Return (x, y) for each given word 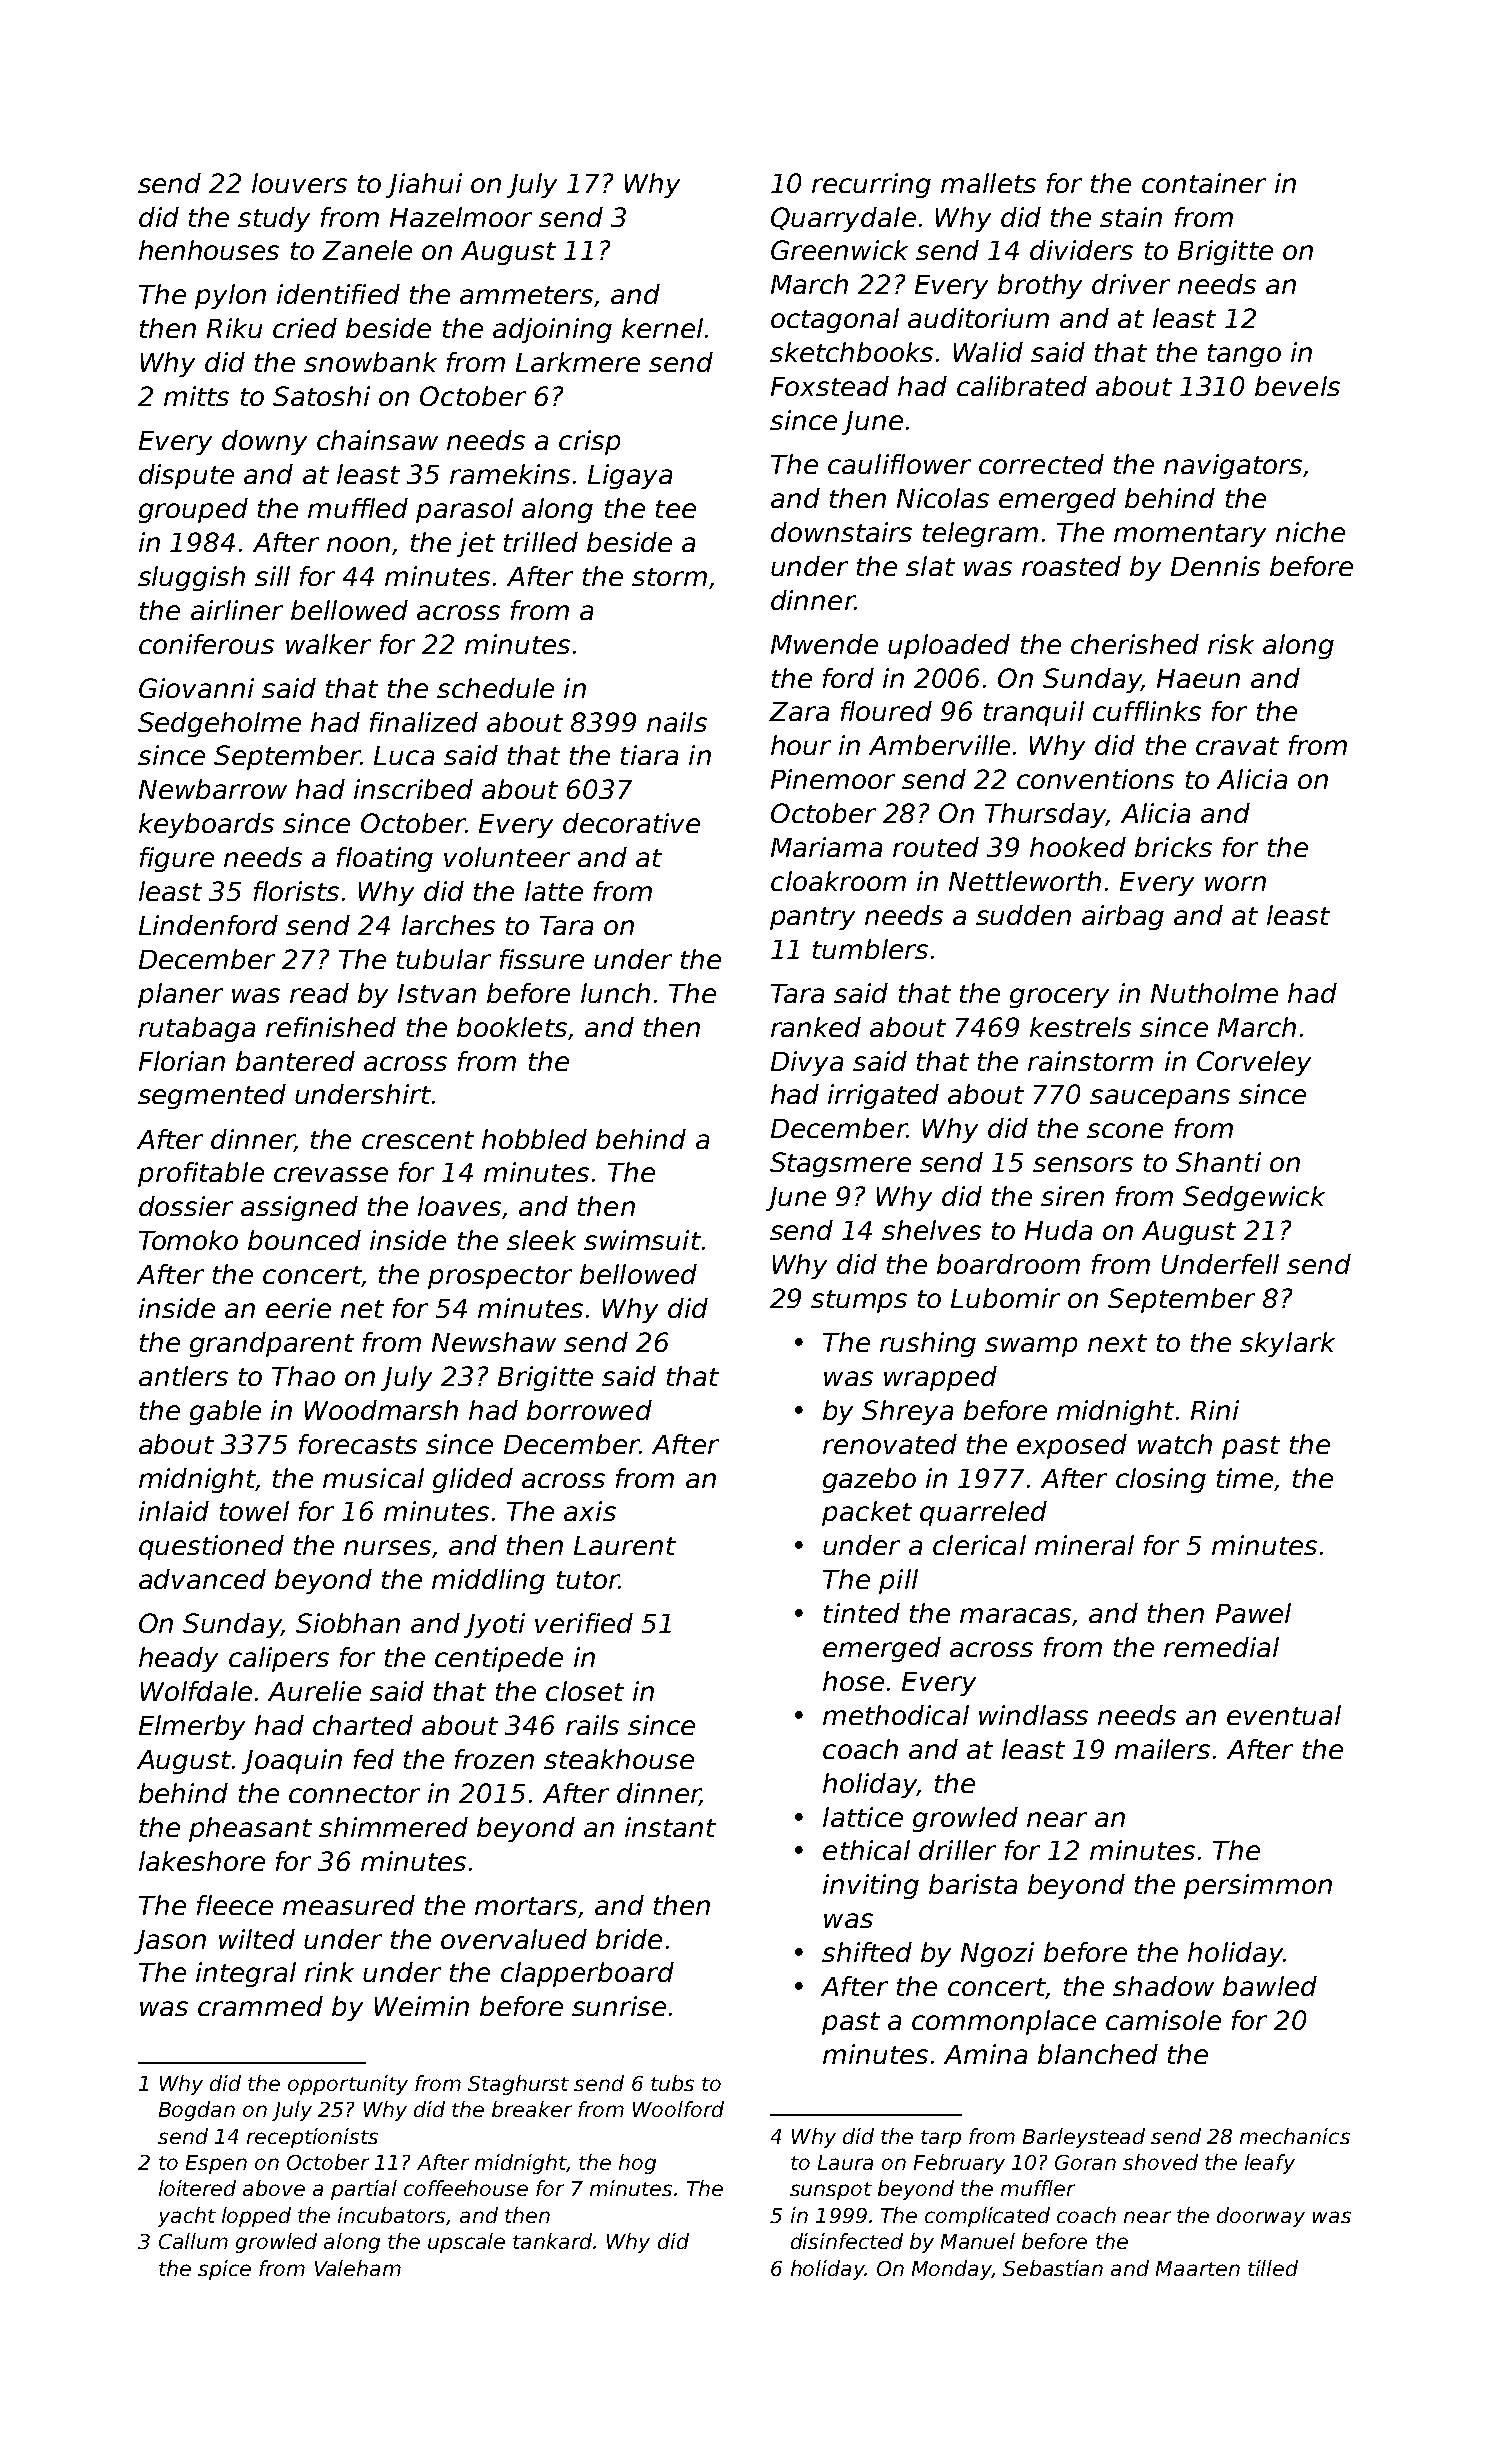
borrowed (589, 1410)
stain (1131, 217)
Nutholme (1214, 993)
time (1245, 1478)
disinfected (847, 2241)
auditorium (978, 318)
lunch (615, 993)
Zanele (367, 250)
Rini (1215, 1410)
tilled (1273, 2268)
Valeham (358, 2268)
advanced (202, 1579)
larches (448, 925)
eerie (298, 1308)
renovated (890, 1444)
